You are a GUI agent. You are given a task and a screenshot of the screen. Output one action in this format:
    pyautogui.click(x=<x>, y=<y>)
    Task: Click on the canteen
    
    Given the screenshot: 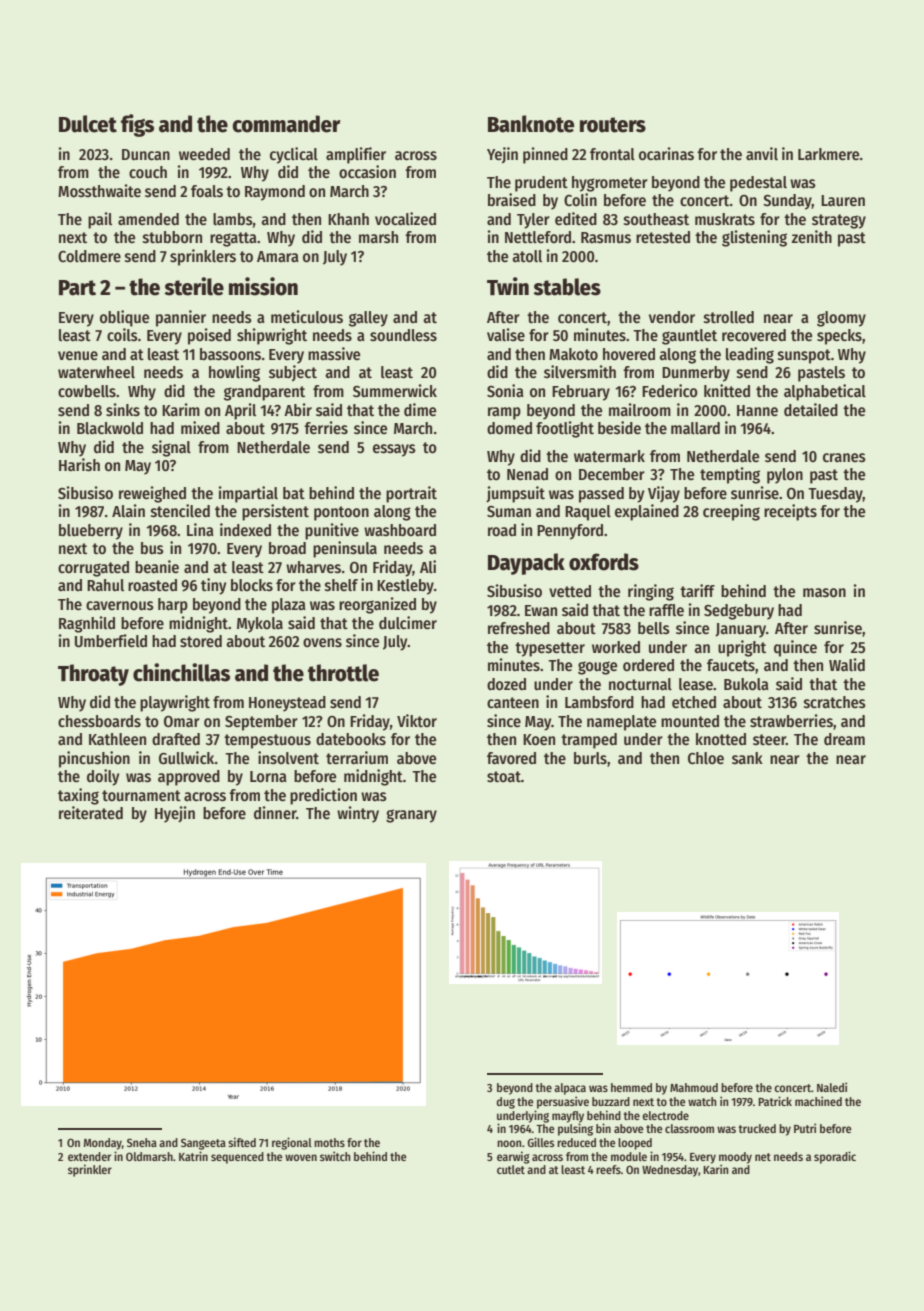 What is the action you would take?
    pyautogui.click(x=513, y=702)
